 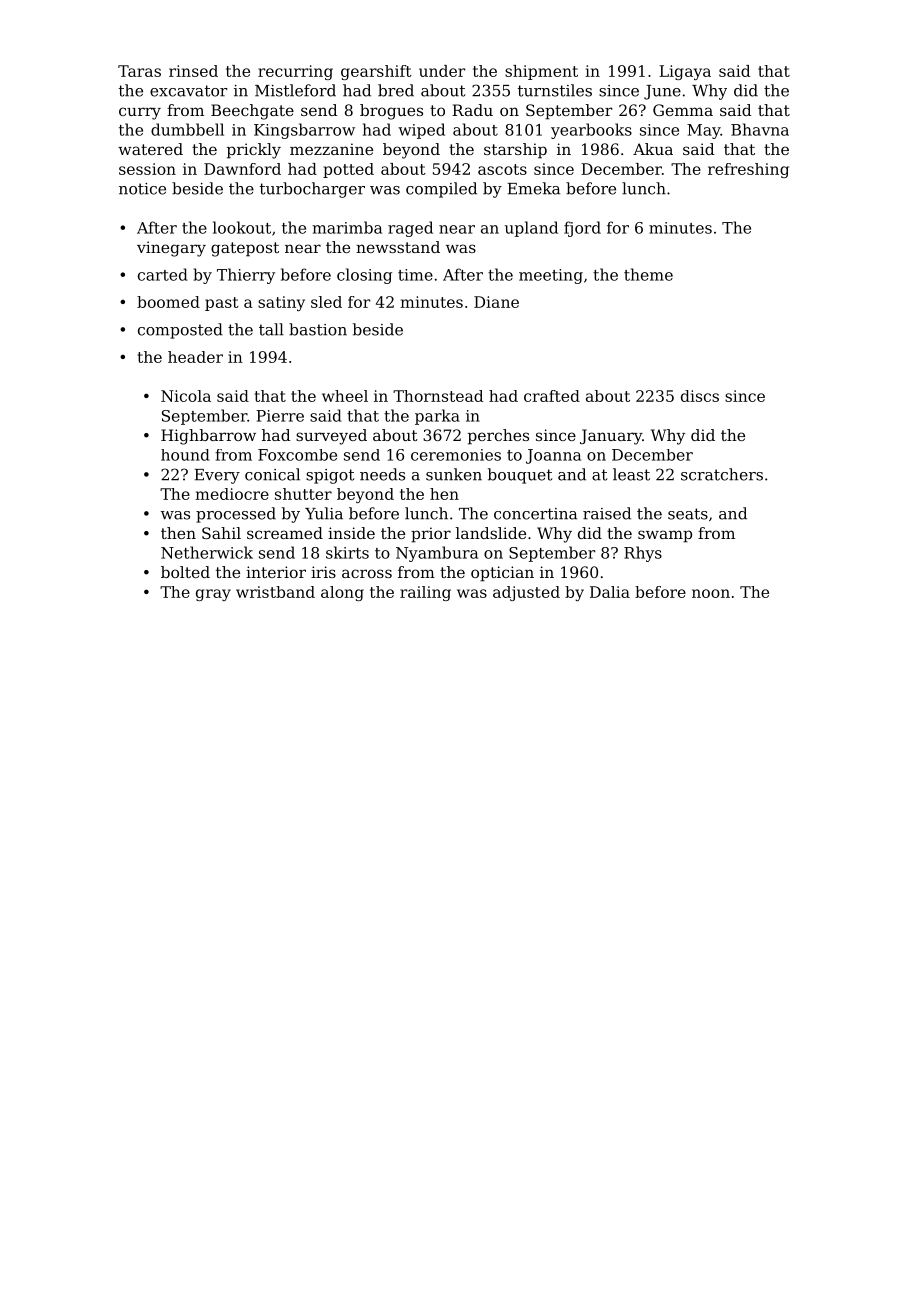 I want to click on wheel, so click(x=345, y=396).
